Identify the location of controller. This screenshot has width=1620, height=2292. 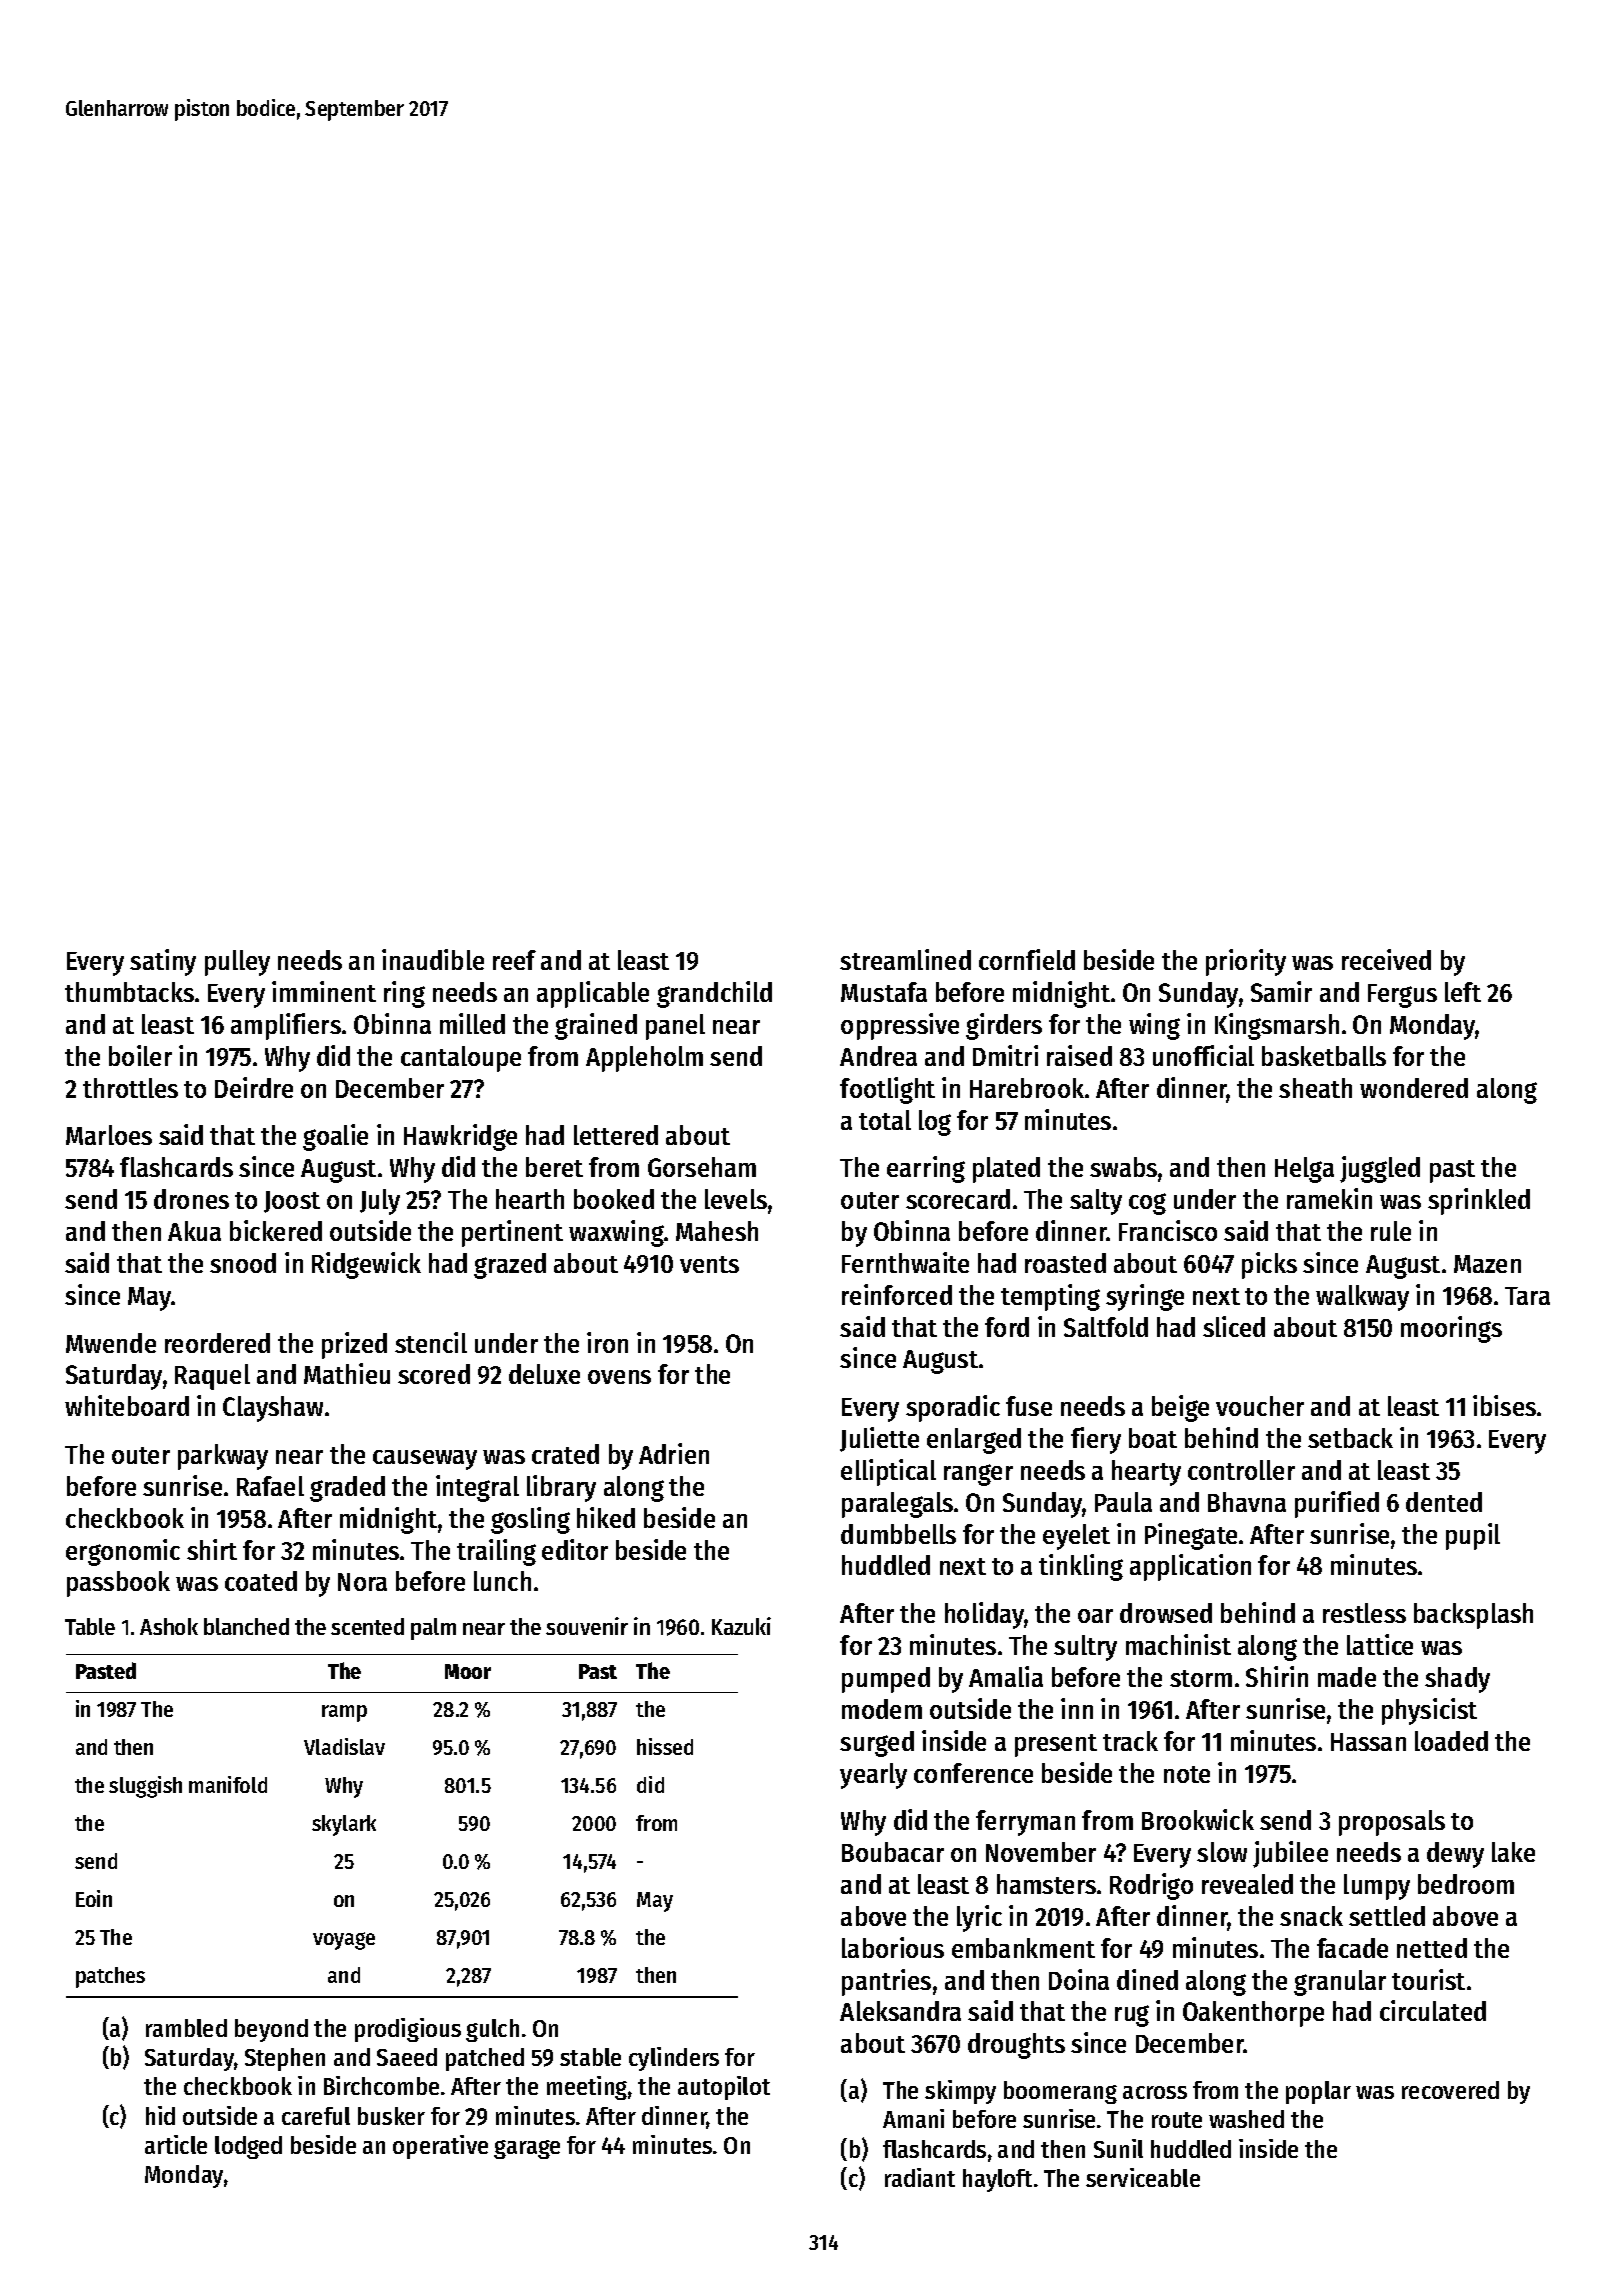
(1241, 1470).
